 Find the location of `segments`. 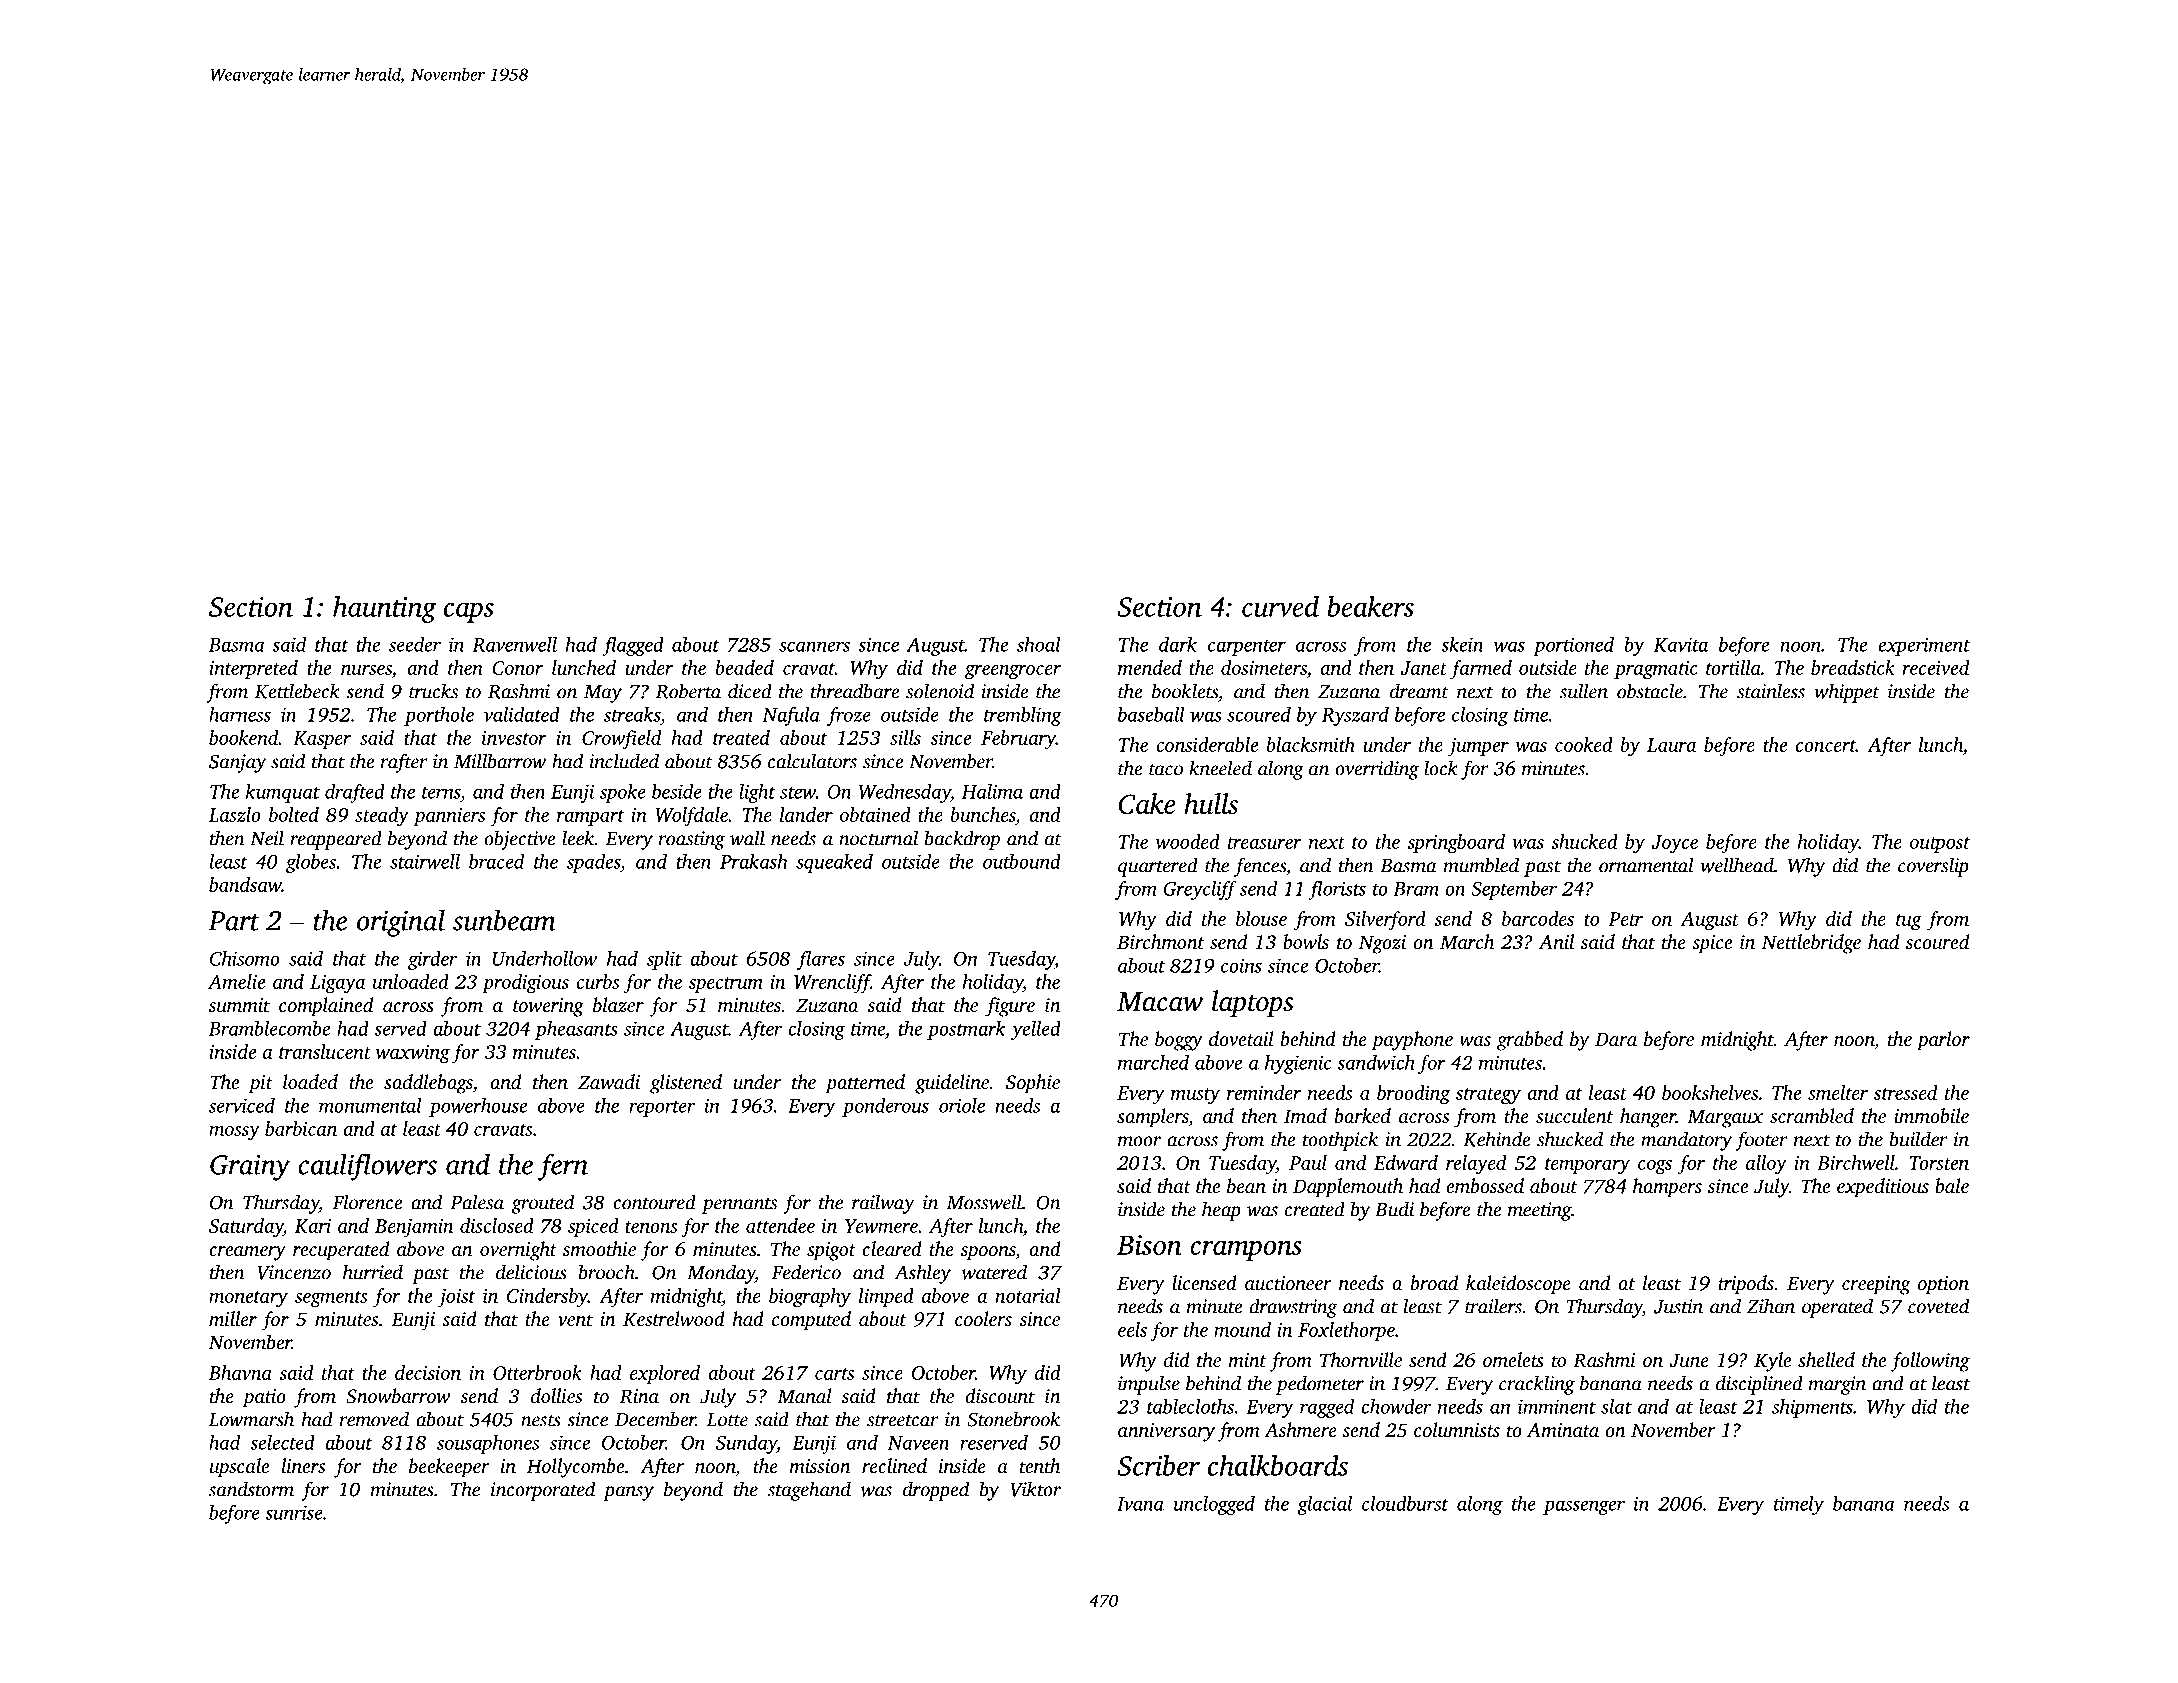

segments is located at coordinates (331, 1299).
